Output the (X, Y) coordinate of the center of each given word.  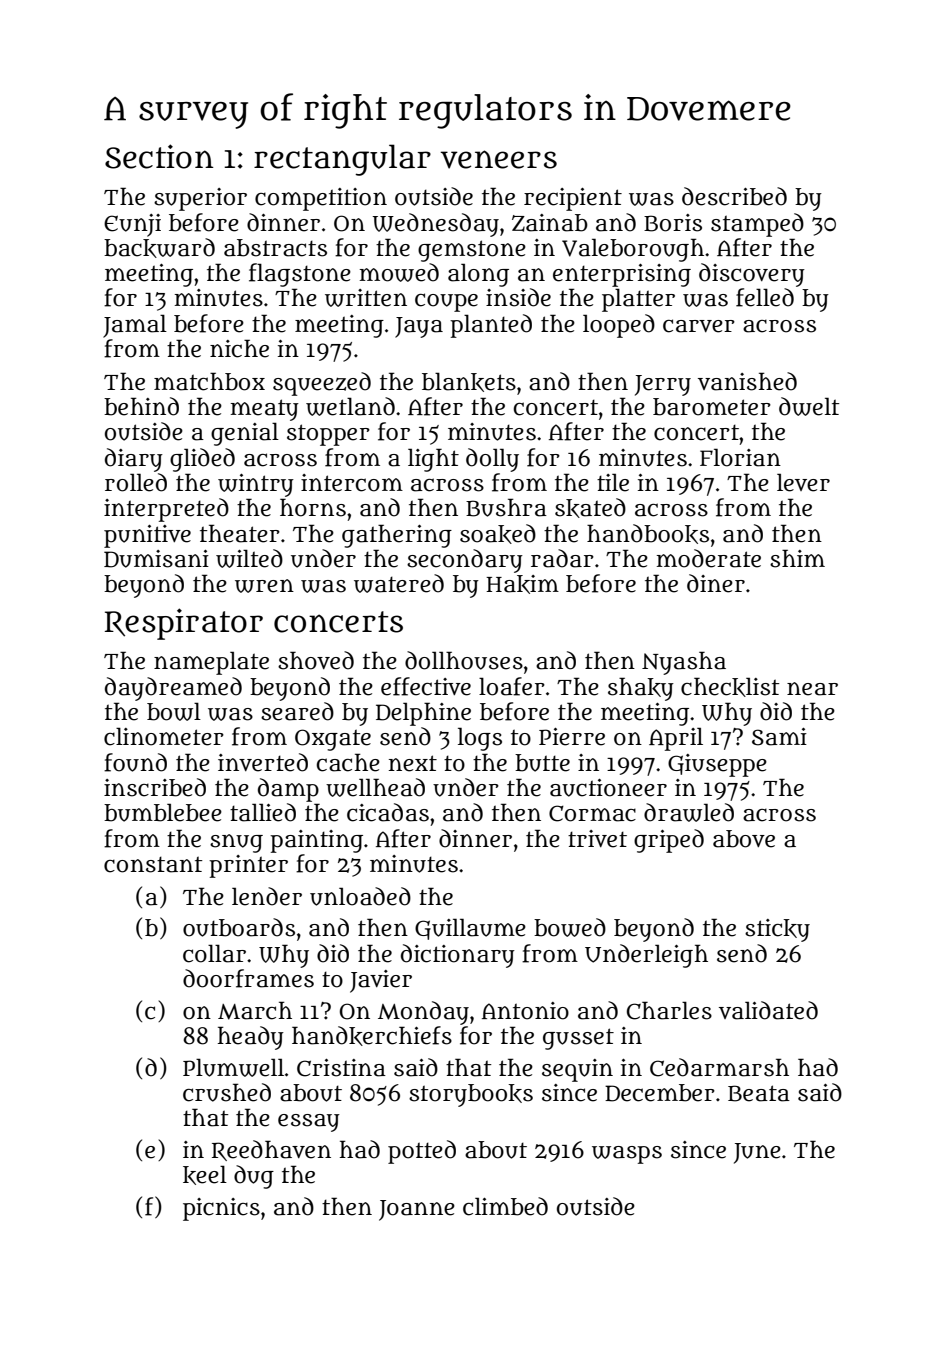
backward (159, 248)
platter (638, 300)
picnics (221, 1209)
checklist (730, 687)
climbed (505, 1206)
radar (562, 558)
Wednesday (436, 225)
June (757, 1153)
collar (214, 953)
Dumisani (156, 559)
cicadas (388, 812)
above (744, 839)
